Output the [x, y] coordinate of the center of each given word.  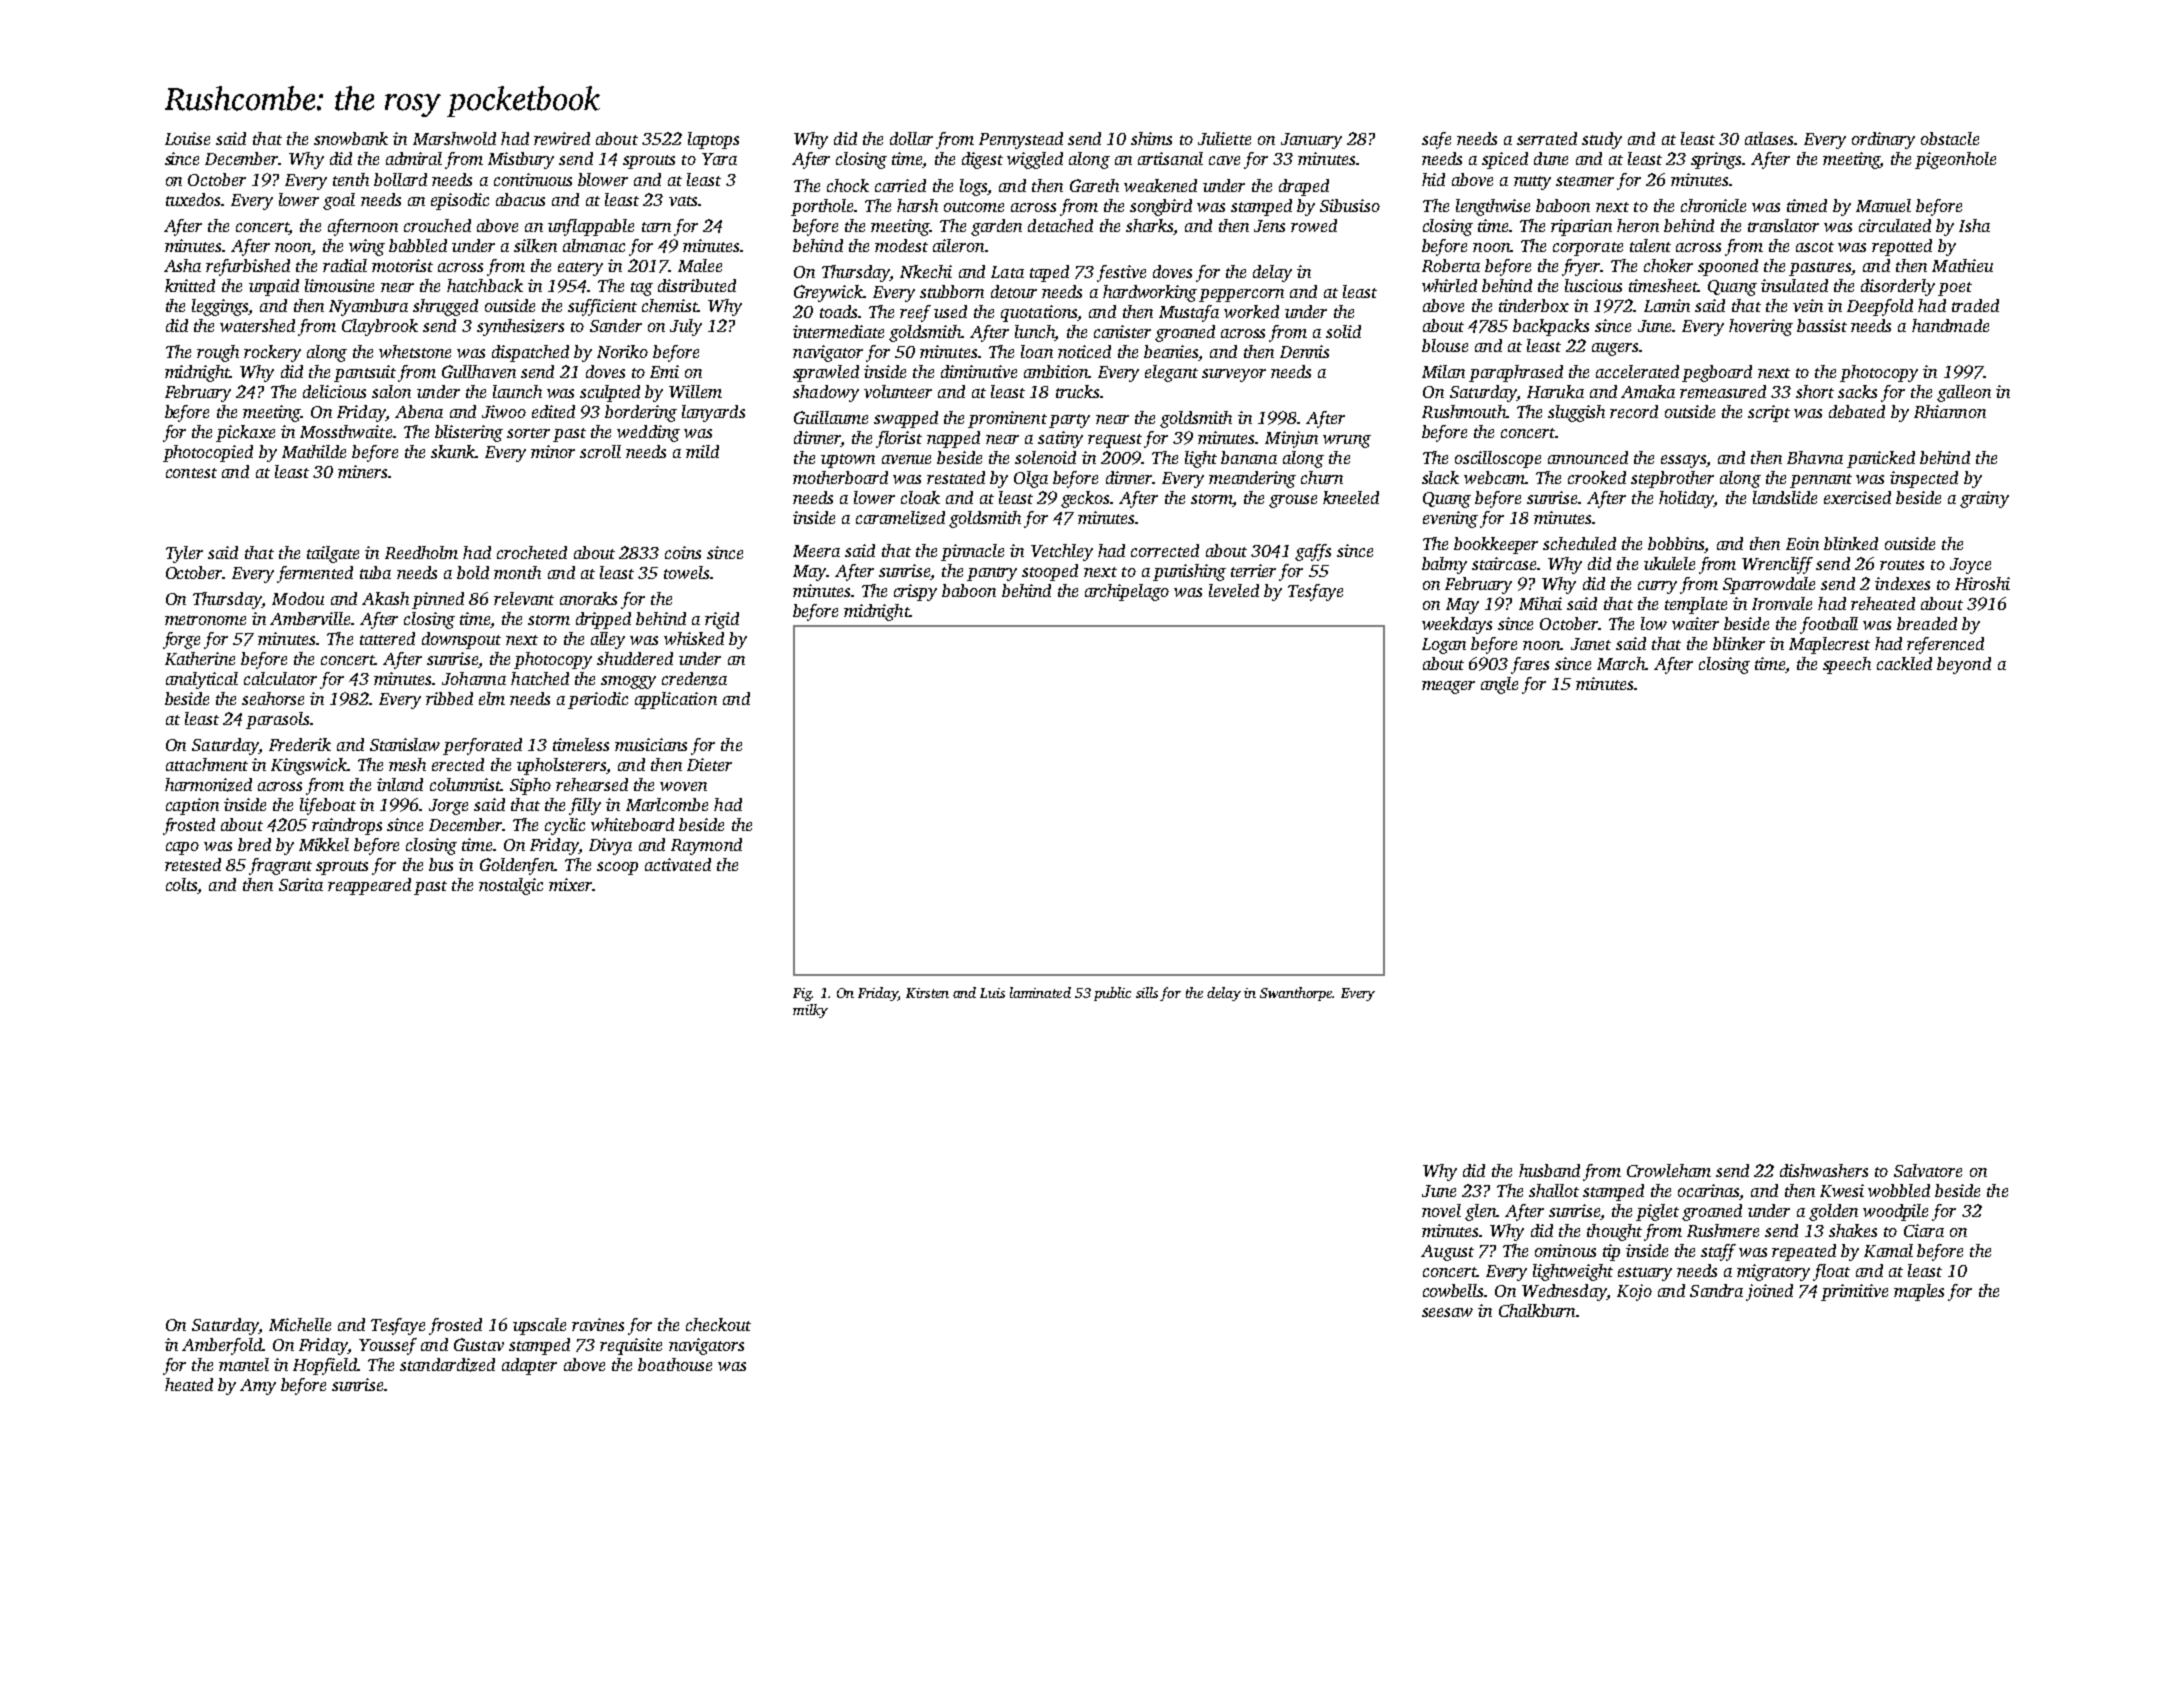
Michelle [300, 1324]
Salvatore [1928, 1170]
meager [1448, 687]
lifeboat [328, 806]
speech [1847, 665]
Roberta [1451, 265]
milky [810, 1011]
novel [1441, 1210]
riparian [1581, 227]
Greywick [828, 293]
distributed [697, 285]
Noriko [622, 351]
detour [1014, 291]
